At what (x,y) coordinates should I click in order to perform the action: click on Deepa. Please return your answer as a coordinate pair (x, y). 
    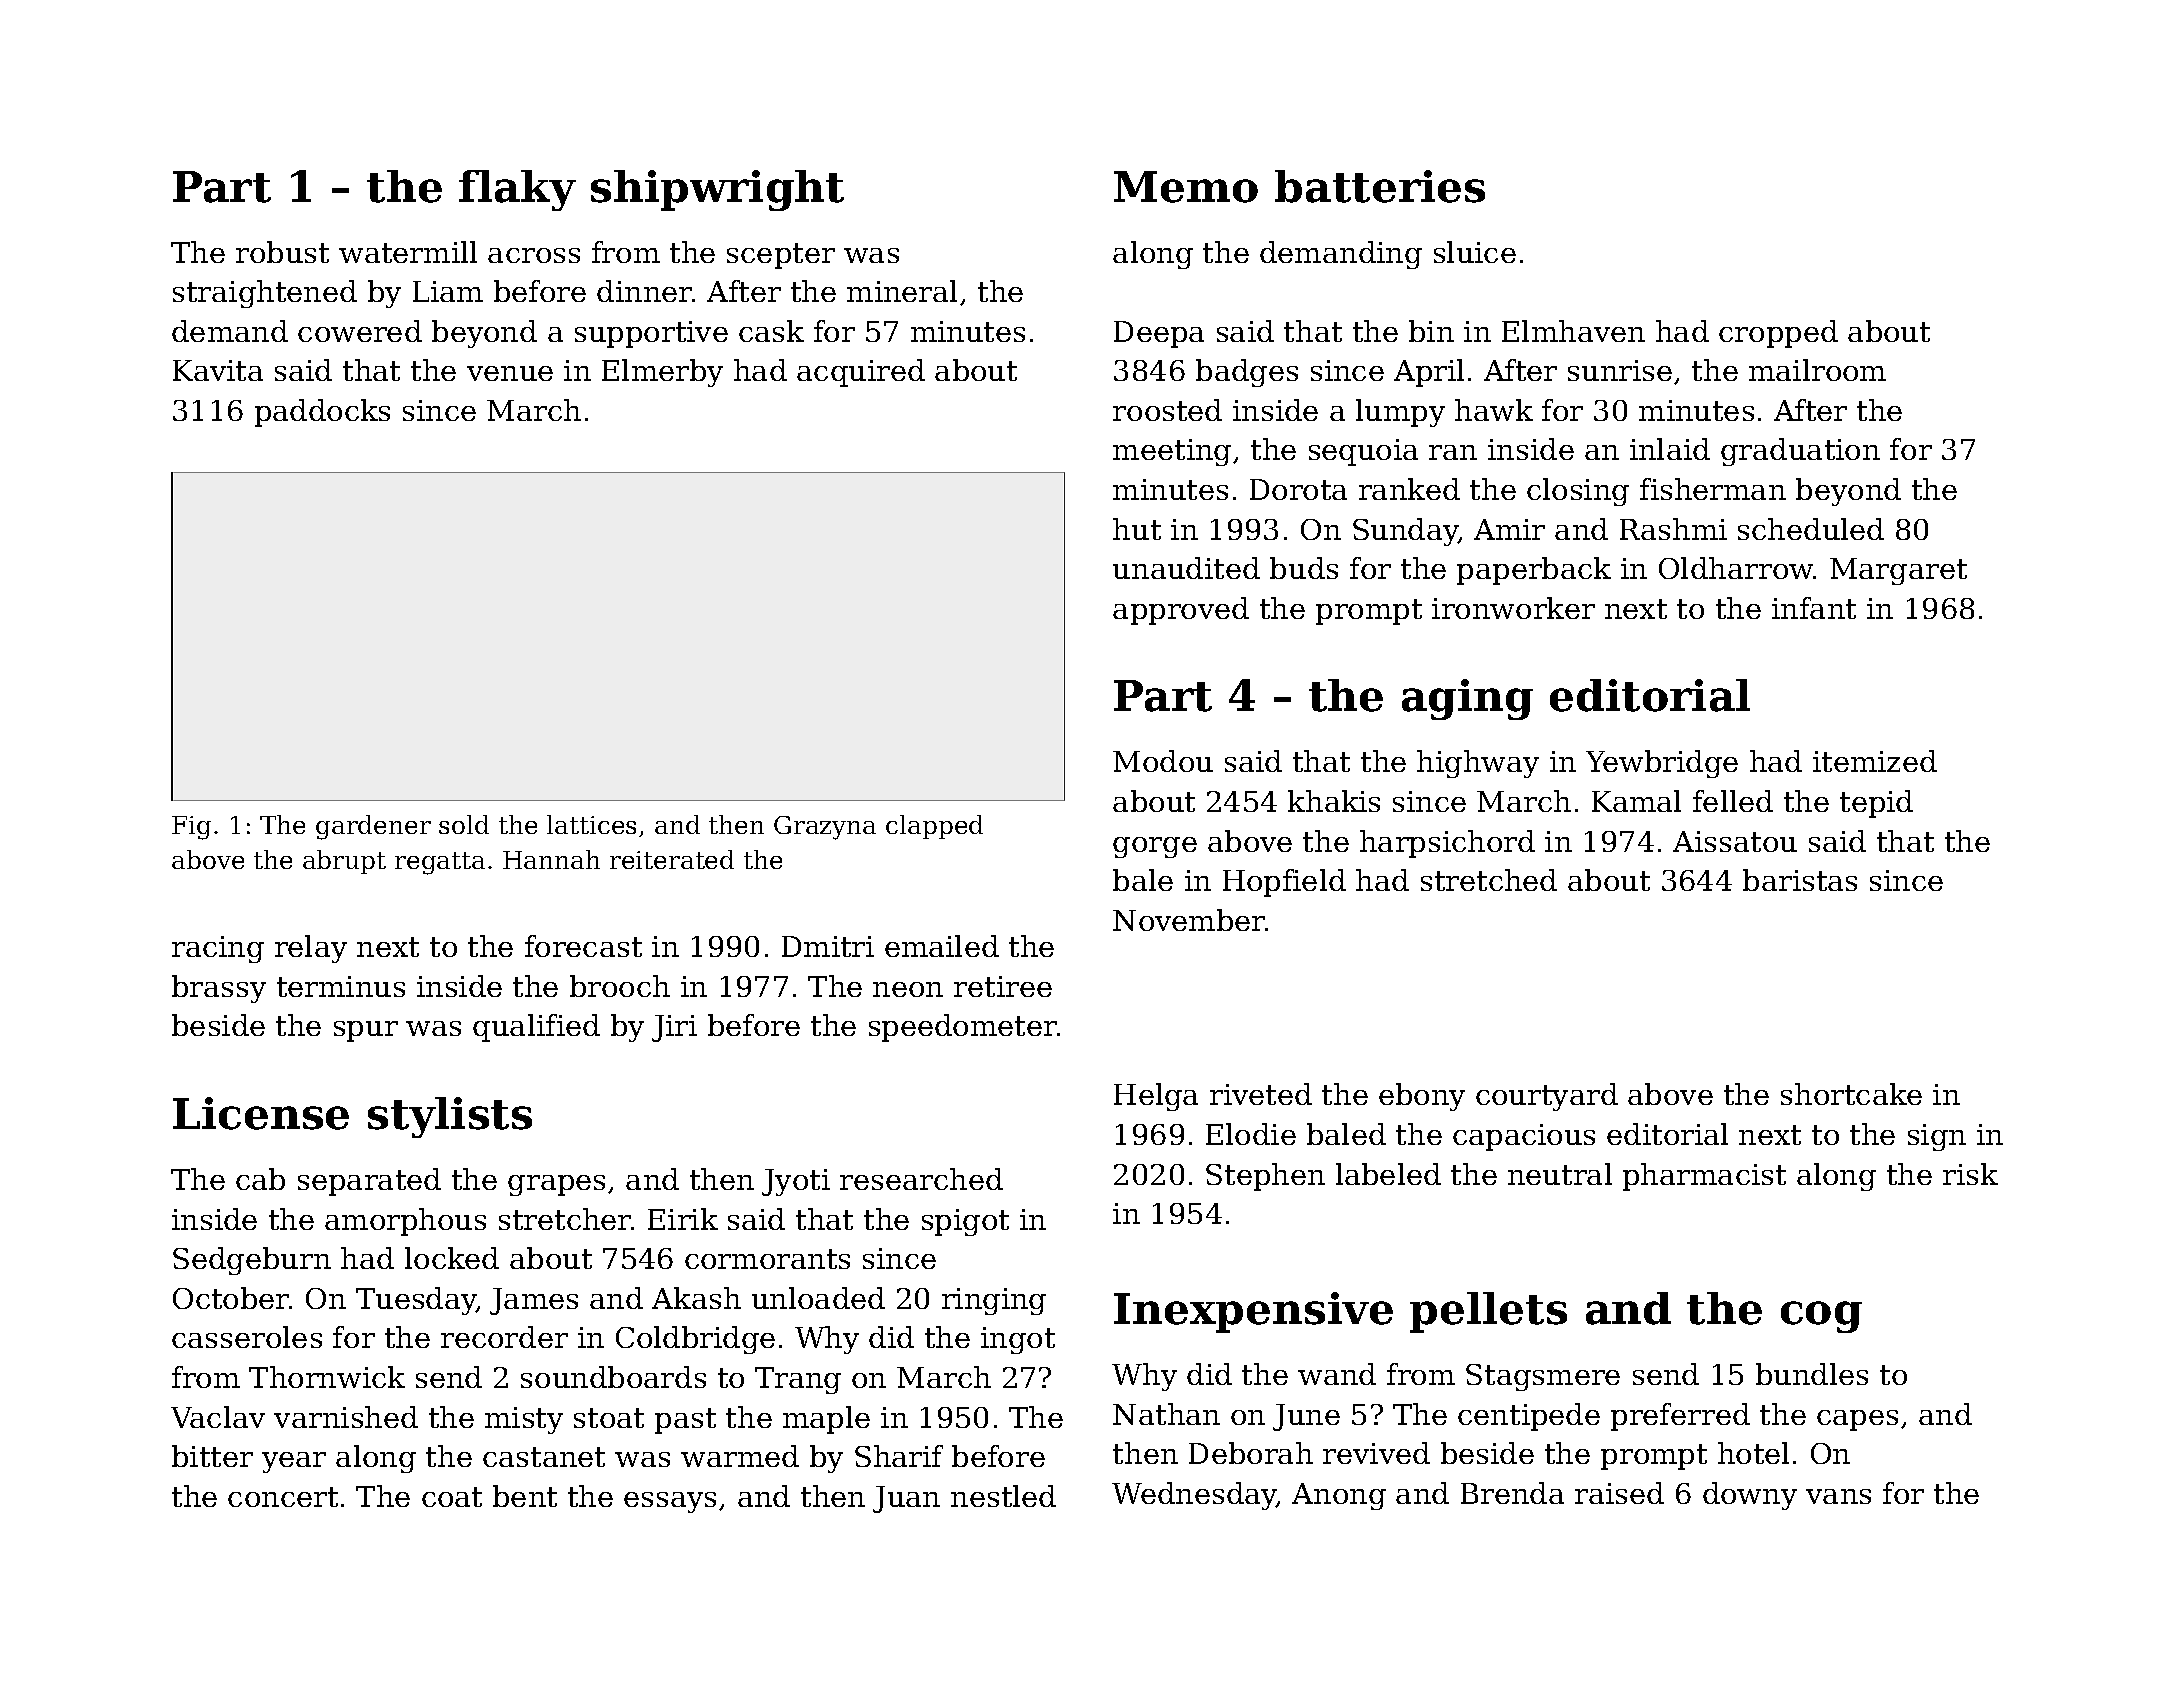
    Looking at the image, I should click on (1159, 334).
